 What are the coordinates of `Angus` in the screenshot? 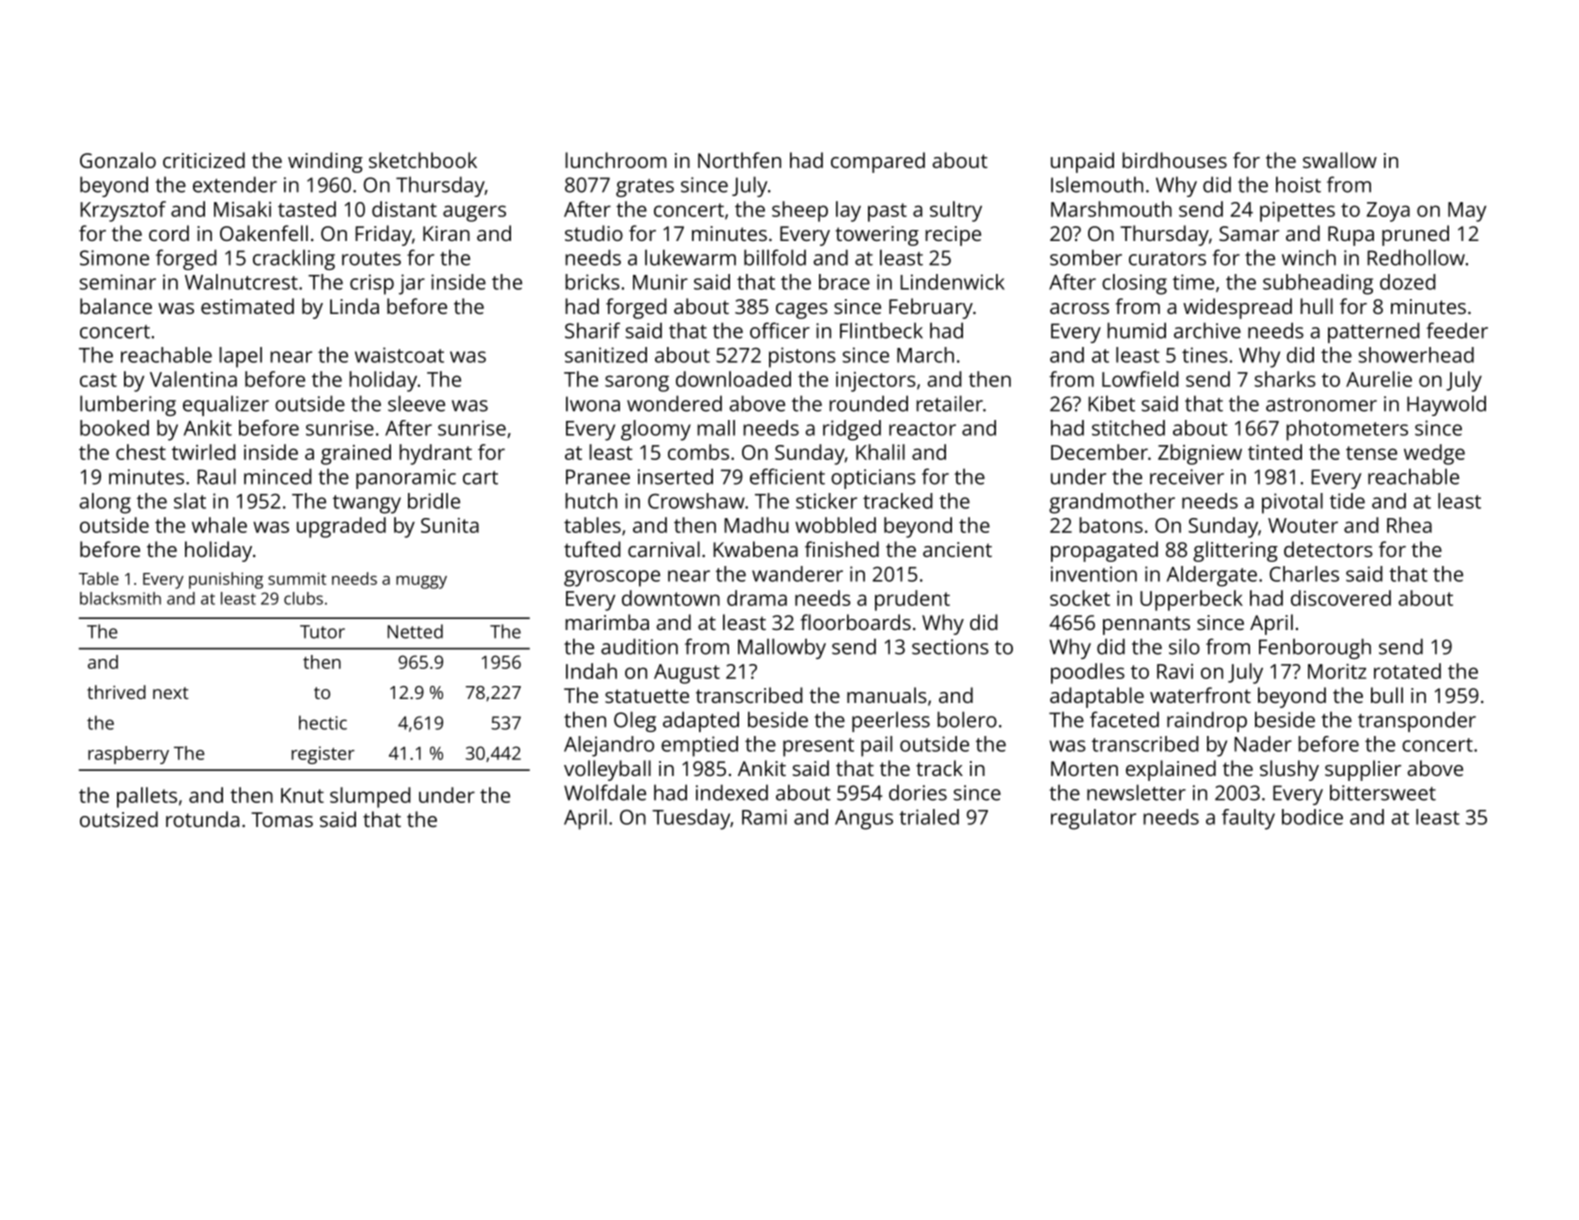 It's located at (864, 820).
